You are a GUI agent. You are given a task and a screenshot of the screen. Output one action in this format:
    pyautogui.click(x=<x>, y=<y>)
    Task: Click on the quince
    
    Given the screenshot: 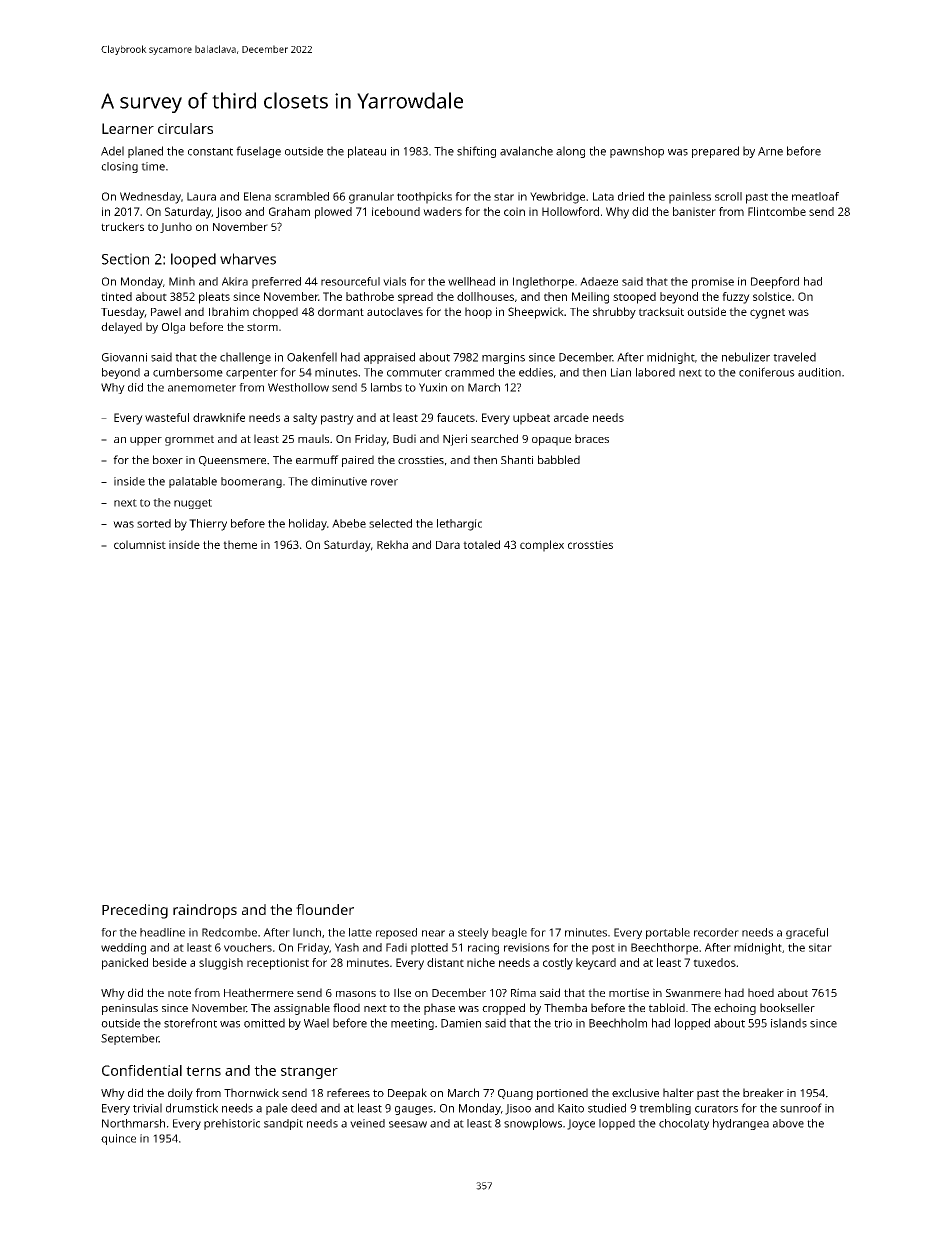 What is the action you would take?
    pyautogui.click(x=118, y=1139)
